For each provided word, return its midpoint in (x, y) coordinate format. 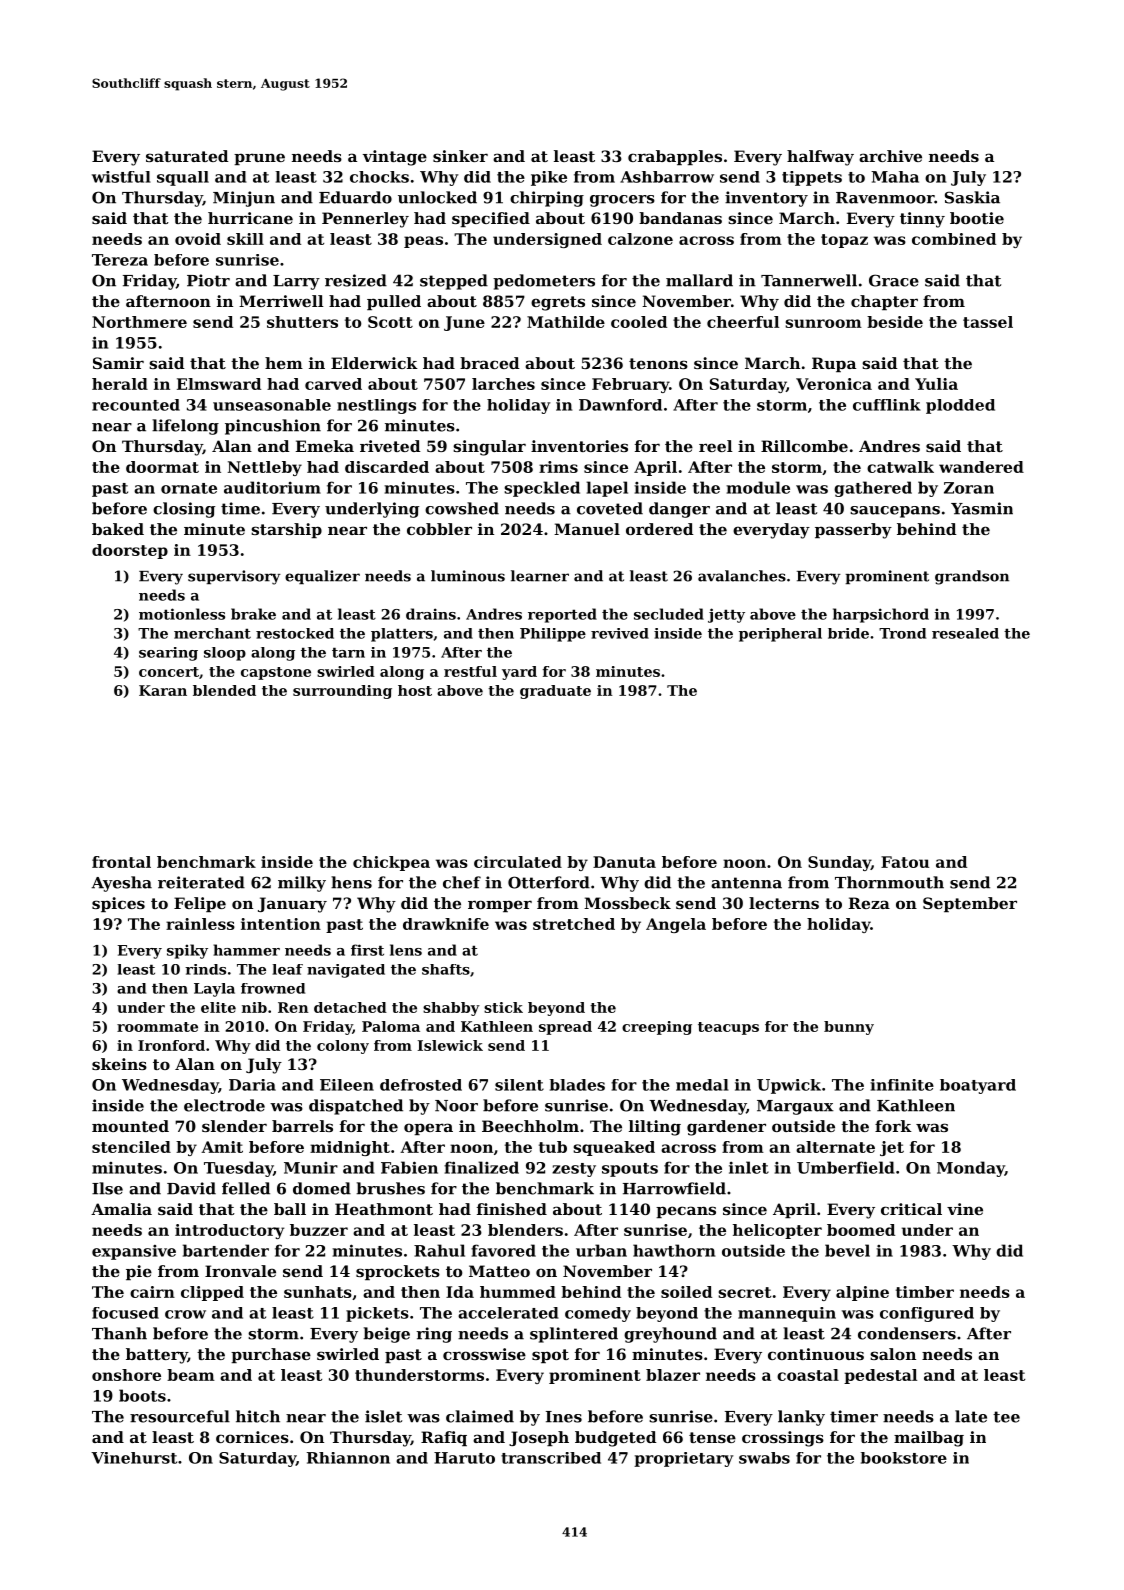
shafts (446, 969)
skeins (119, 1064)
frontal (121, 862)
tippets (812, 178)
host (415, 690)
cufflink (887, 405)
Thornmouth (889, 882)
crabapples (675, 157)
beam (191, 1375)
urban (601, 1250)
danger (679, 510)
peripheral (780, 635)
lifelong (185, 427)
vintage (395, 158)
